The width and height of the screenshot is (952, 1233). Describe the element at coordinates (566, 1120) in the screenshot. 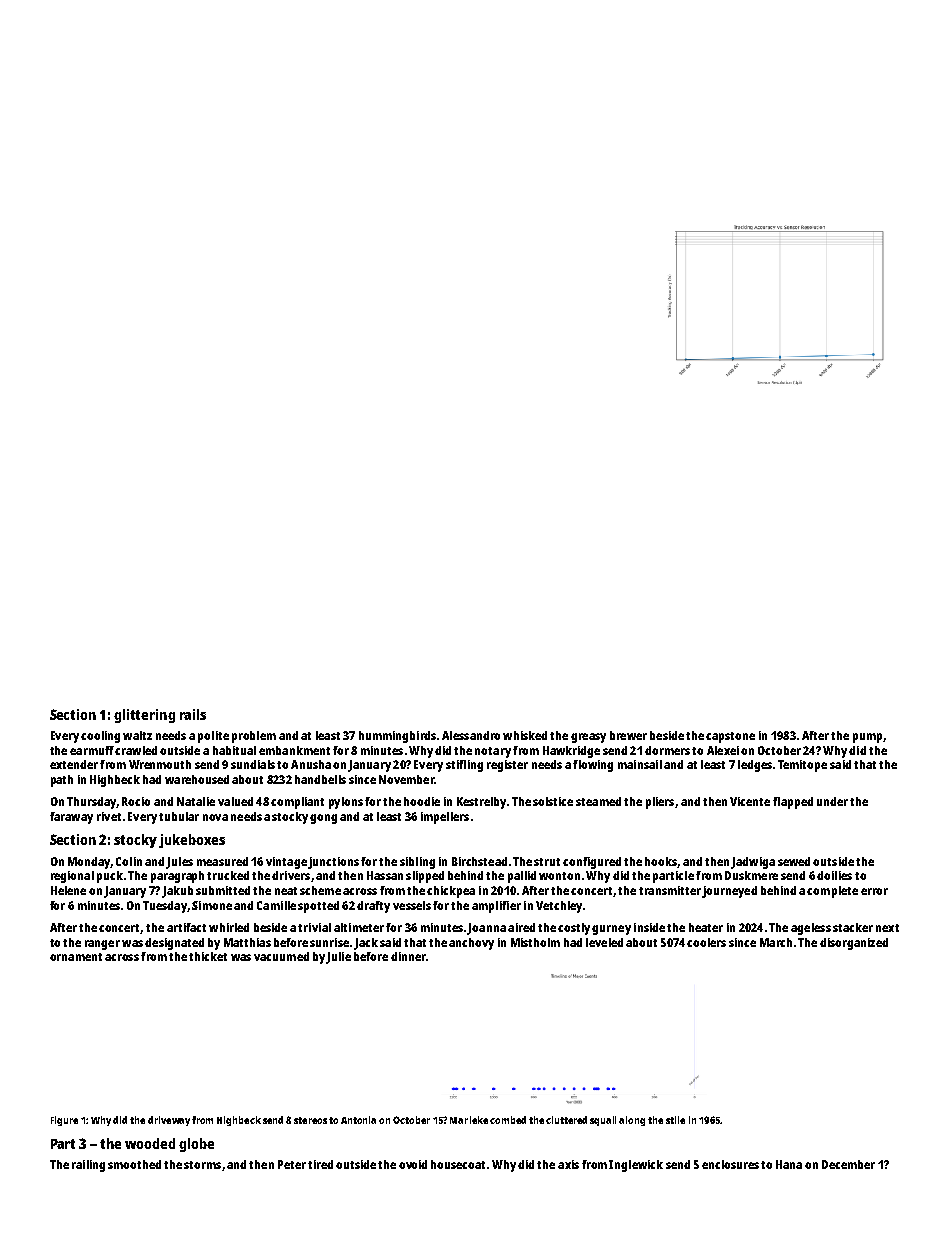

I see `cluttered` at that location.
